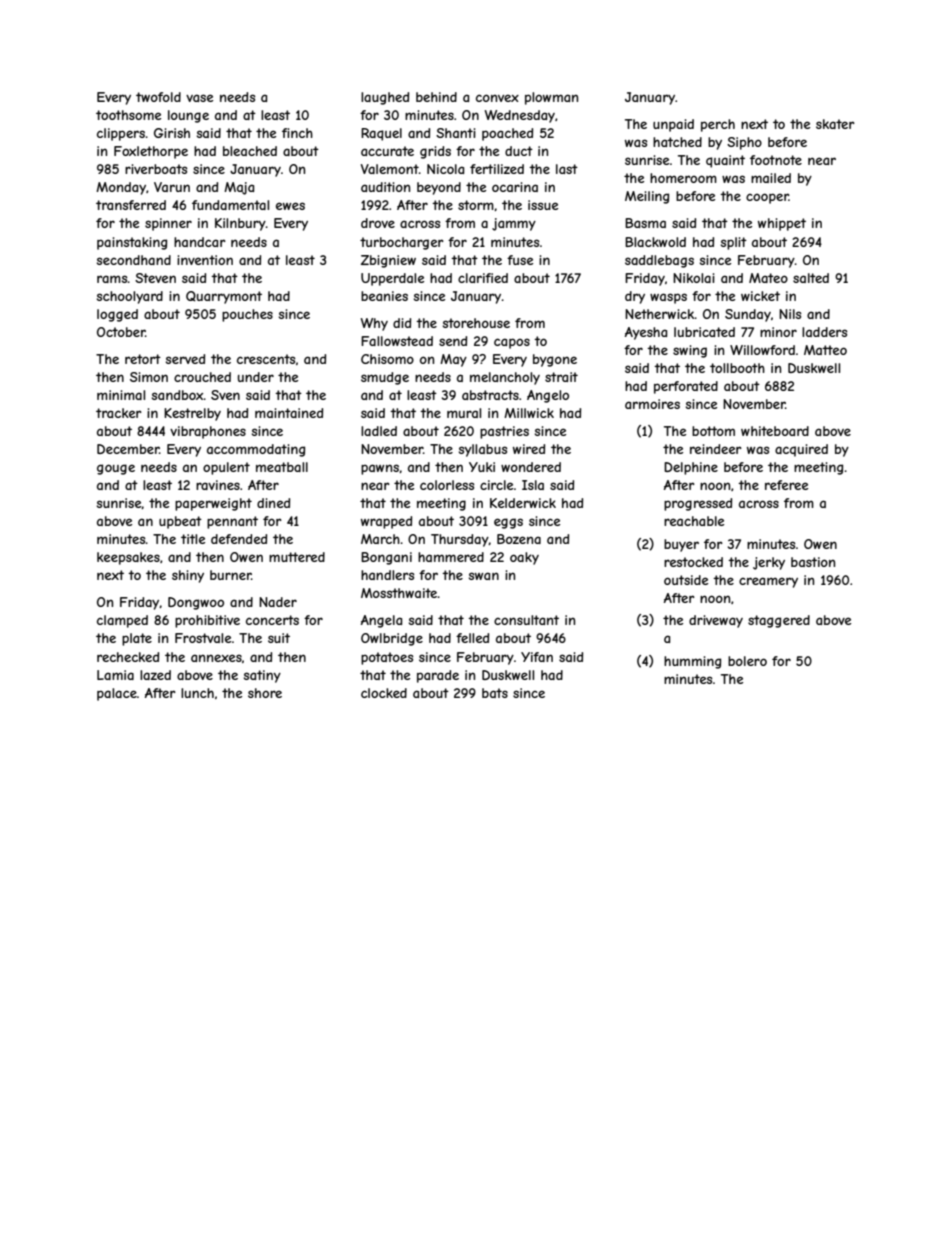  Describe the element at coordinates (523, 503) in the image. I see `Kelderwick` at that location.
